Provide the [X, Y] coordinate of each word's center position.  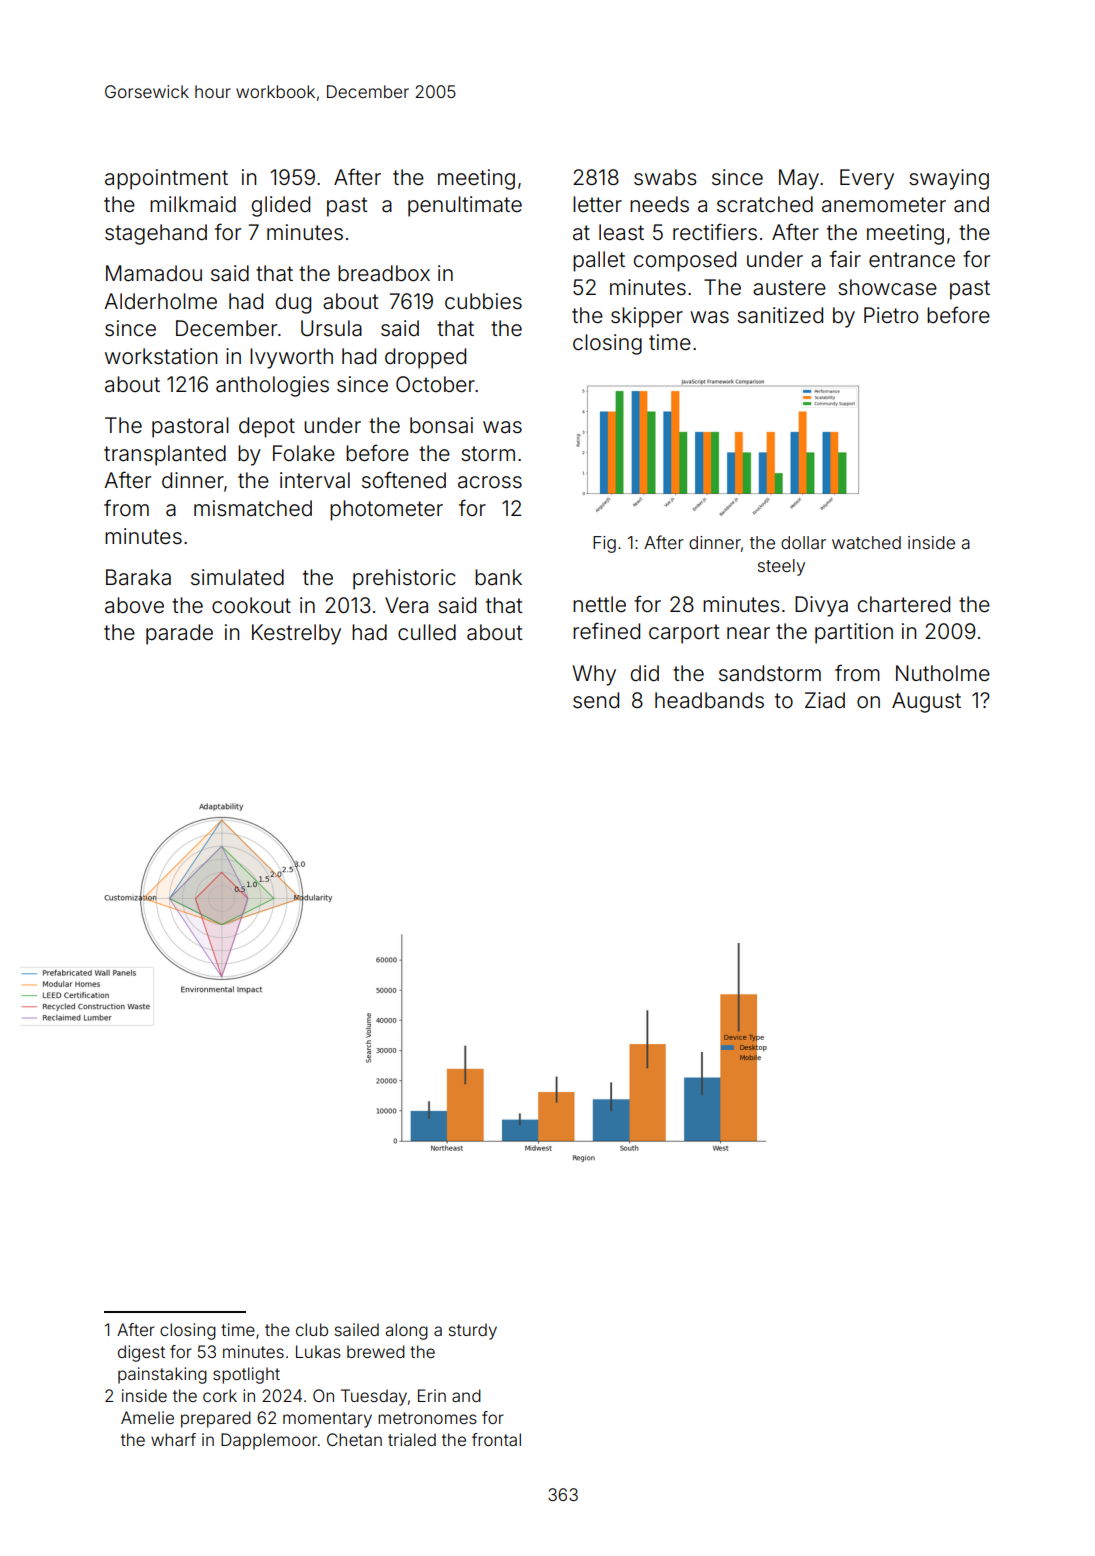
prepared [216, 1419]
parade [179, 634]
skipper [647, 317]
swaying [949, 179]
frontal [496, 1439]
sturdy [473, 1331]
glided [281, 206]
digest [141, 1353]
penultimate [465, 206]
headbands [709, 700]
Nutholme [943, 673]
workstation [161, 356]
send [596, 700]
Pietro [891, 315]
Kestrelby [296, 634]
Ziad [825, 700]
